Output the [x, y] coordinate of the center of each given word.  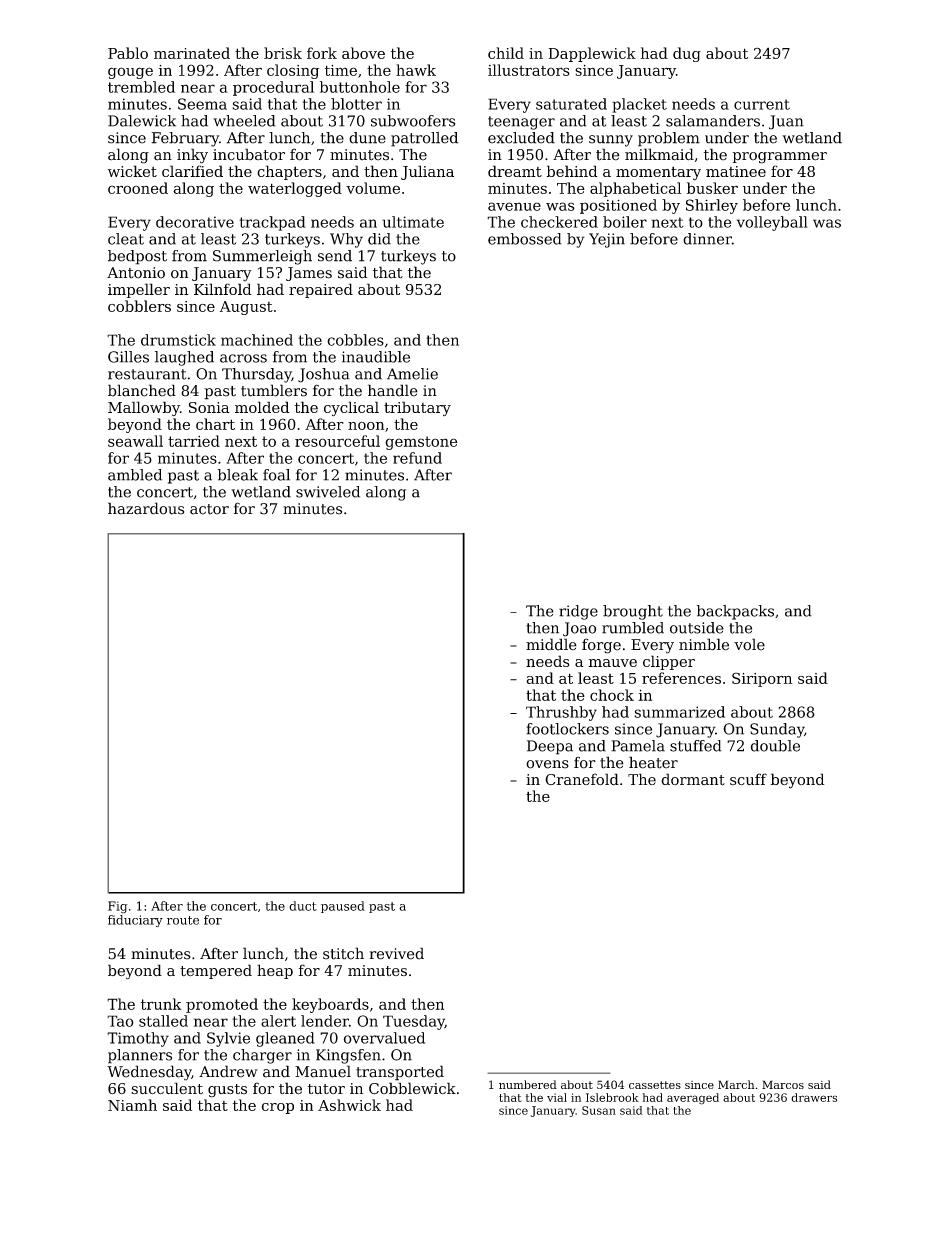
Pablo [128, 53]
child [506, 53]
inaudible [376, 357]
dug [687, 54]
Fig [118, 907]
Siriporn [762, 679]
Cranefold [582, 779]
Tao [120, 1021]
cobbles [355, 340]
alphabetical [635, 189]
